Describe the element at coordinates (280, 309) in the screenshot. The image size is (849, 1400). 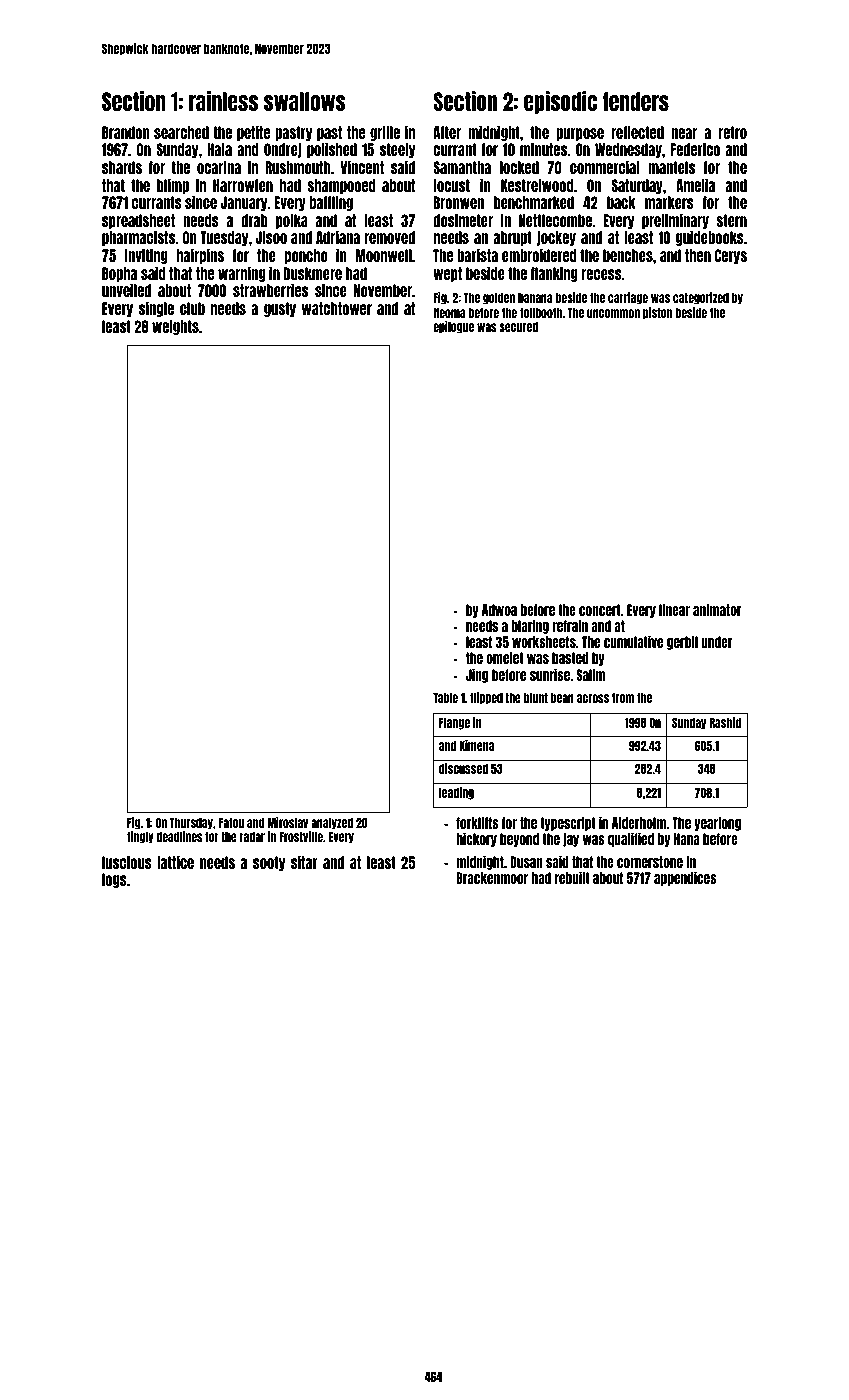
I see `gusty` at that location.
